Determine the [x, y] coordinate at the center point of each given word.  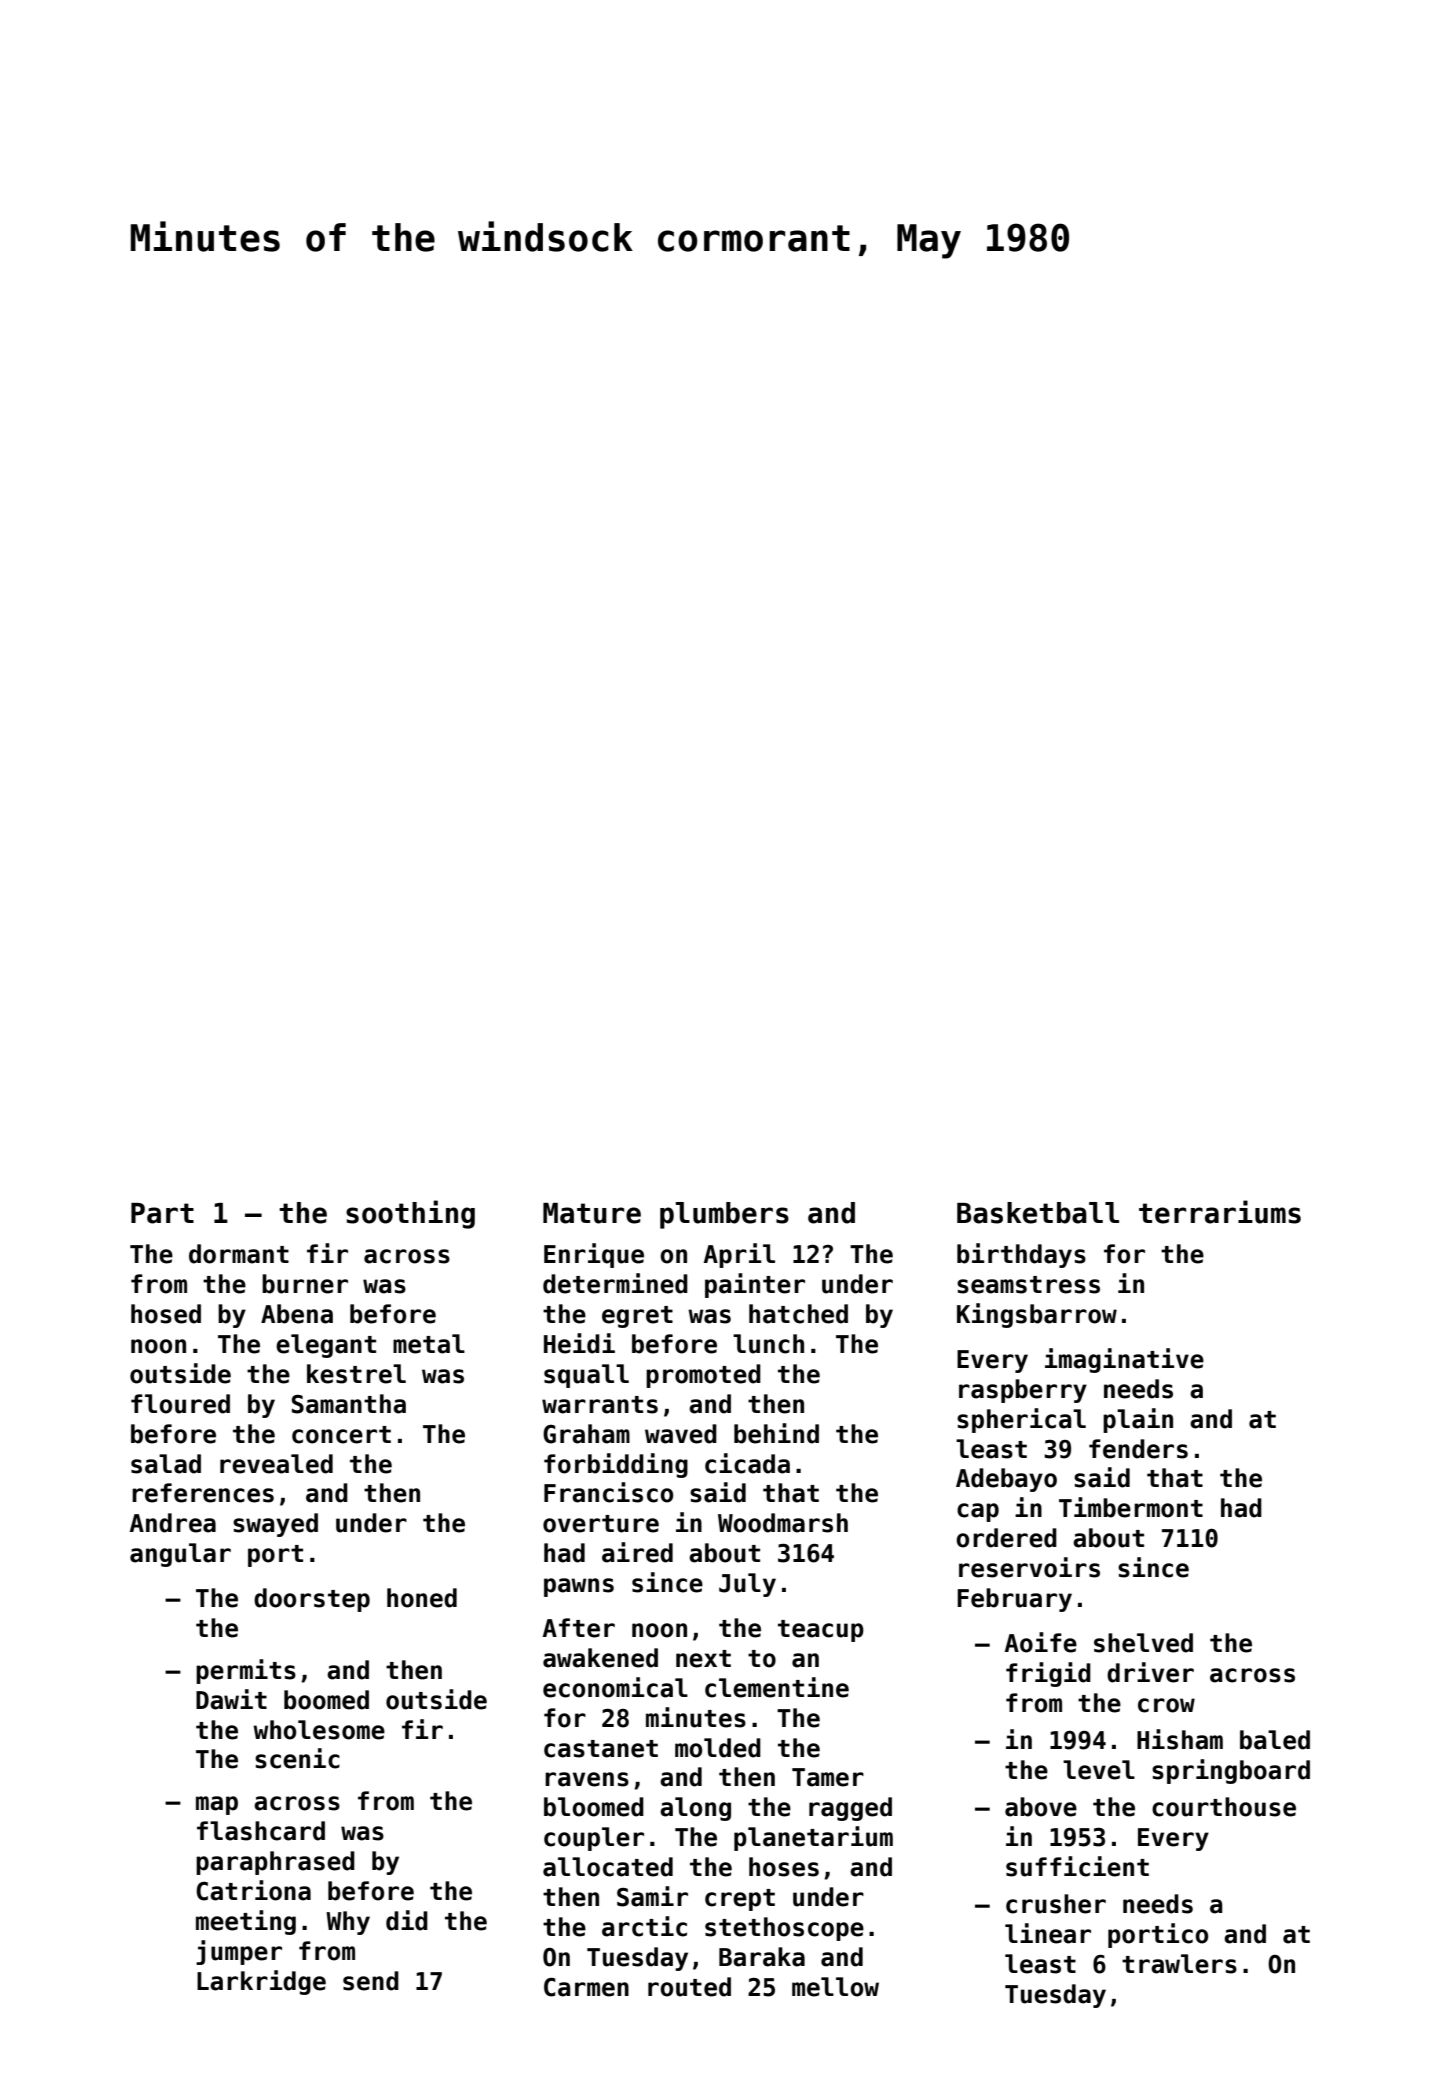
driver [1150, 1672]
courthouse [1224, 1807]
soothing [410, 1214]
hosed [166, 1314]
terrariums [1220, 1212]
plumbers [724, 1215]
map [217, 1805]
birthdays [1021, 1255]
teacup [821, 1631]
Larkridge [261, 1982]
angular [180, 1555]
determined [615, 1283]
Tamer [828, 1777]
